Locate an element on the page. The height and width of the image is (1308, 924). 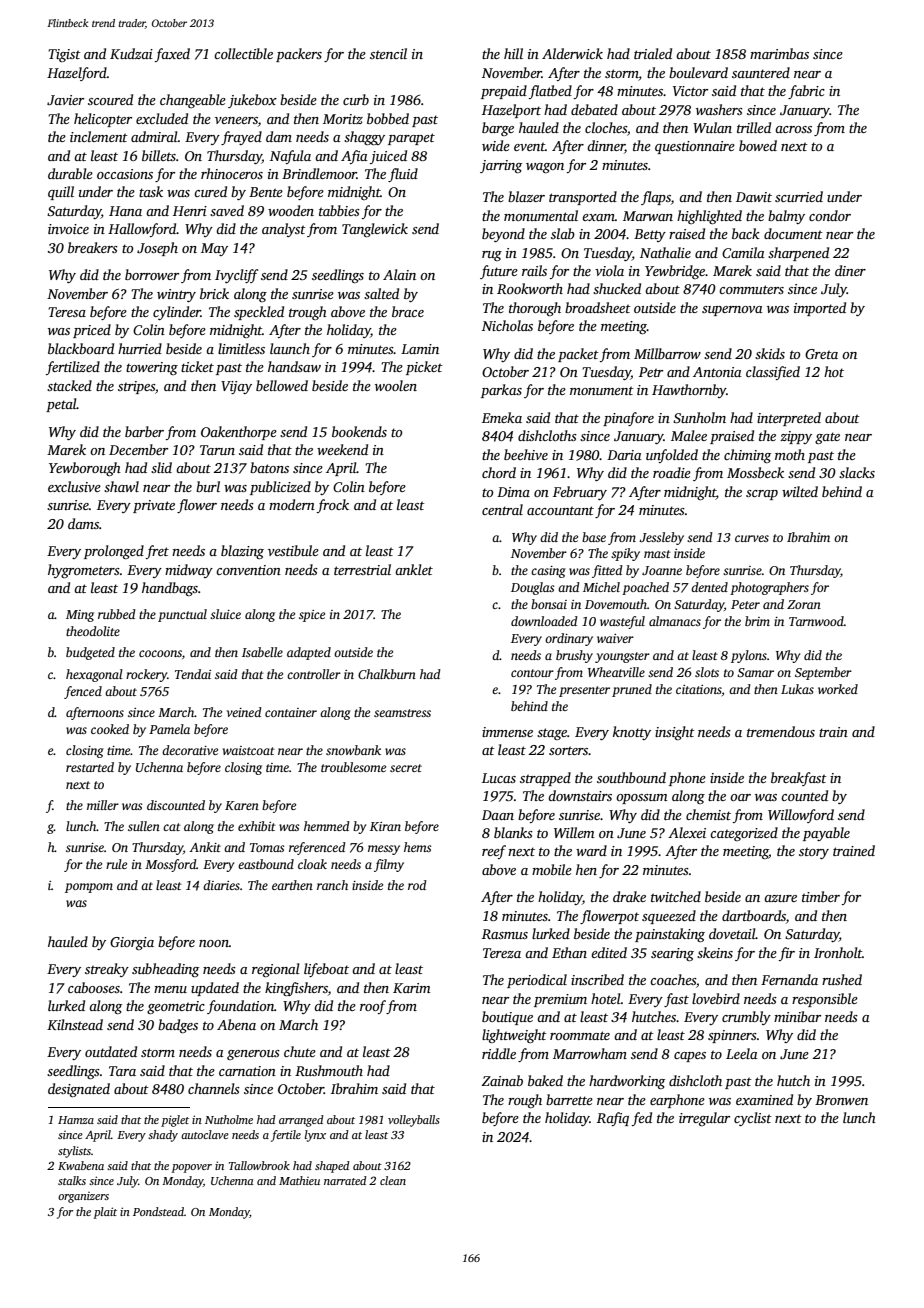
contour is located at coordinates (532, 673).
